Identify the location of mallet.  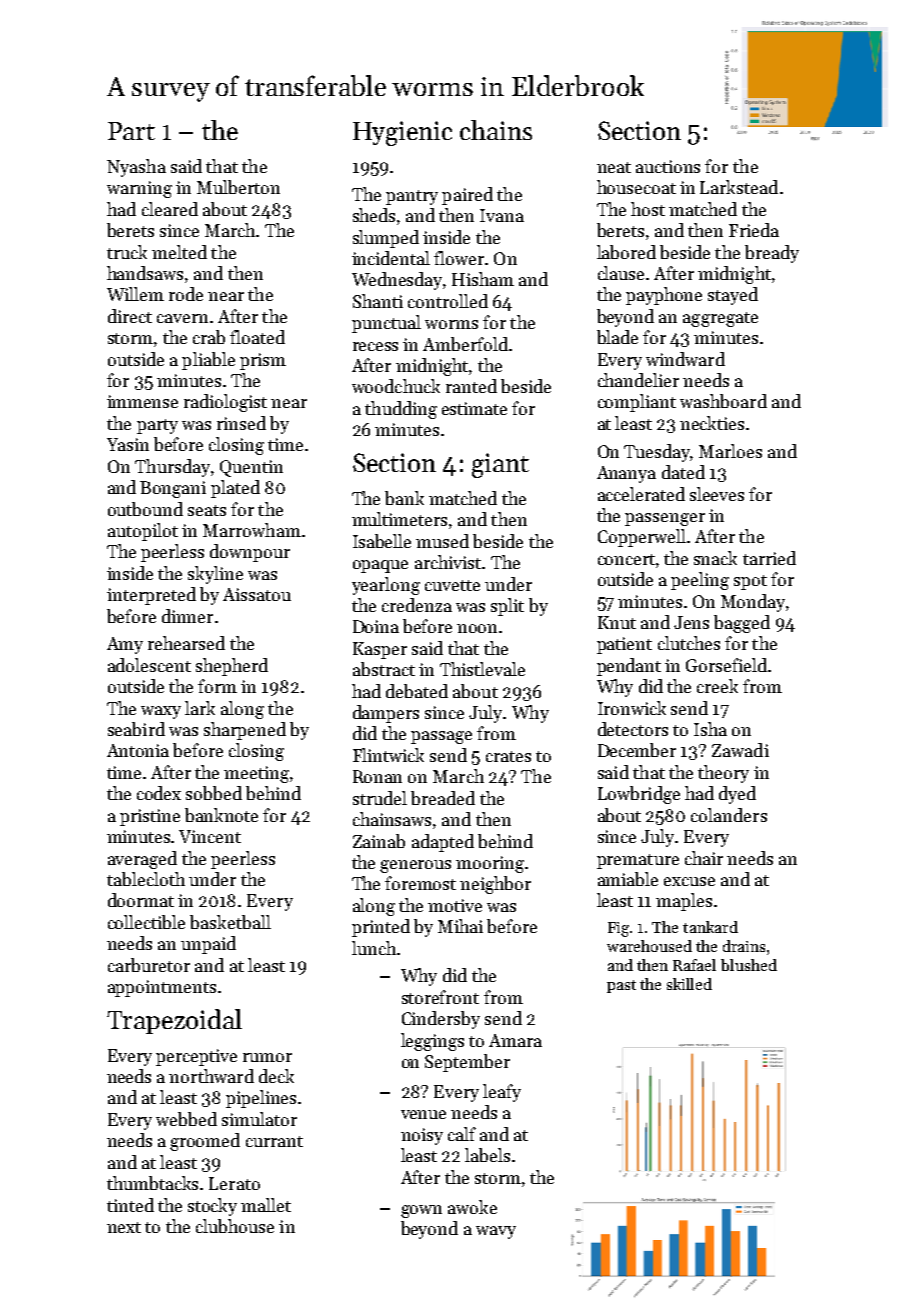
(266, 1205).
